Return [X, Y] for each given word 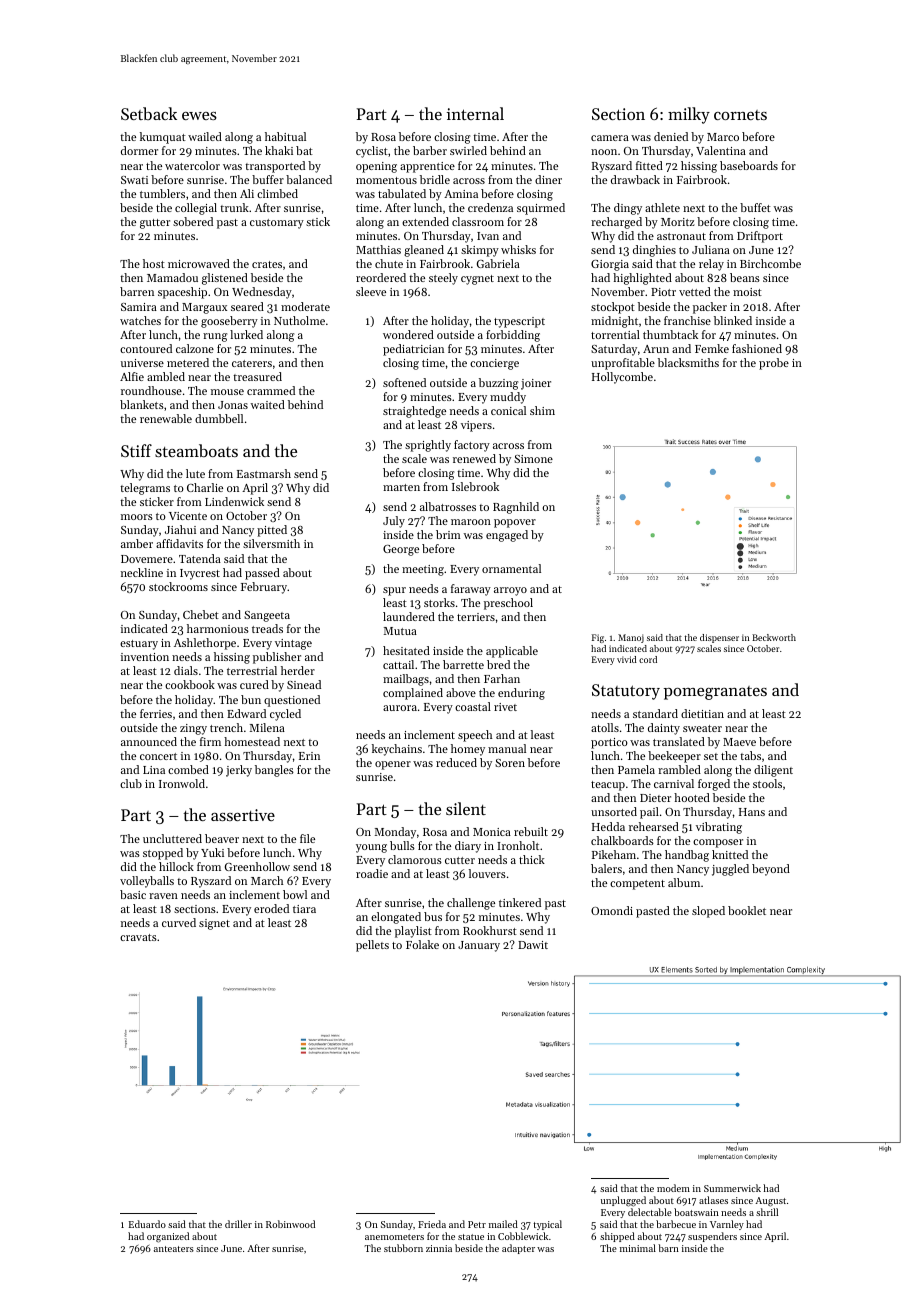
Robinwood [290, 1224]
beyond [771, 870]
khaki [279, 150]
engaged [507, 536]
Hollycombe [622, 378]
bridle [435, 179]
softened [404, 382]
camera [610, 138]
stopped [163, 854]
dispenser [719, 638]
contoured [146, 348]
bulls [402, 845]
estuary [139, 645]
